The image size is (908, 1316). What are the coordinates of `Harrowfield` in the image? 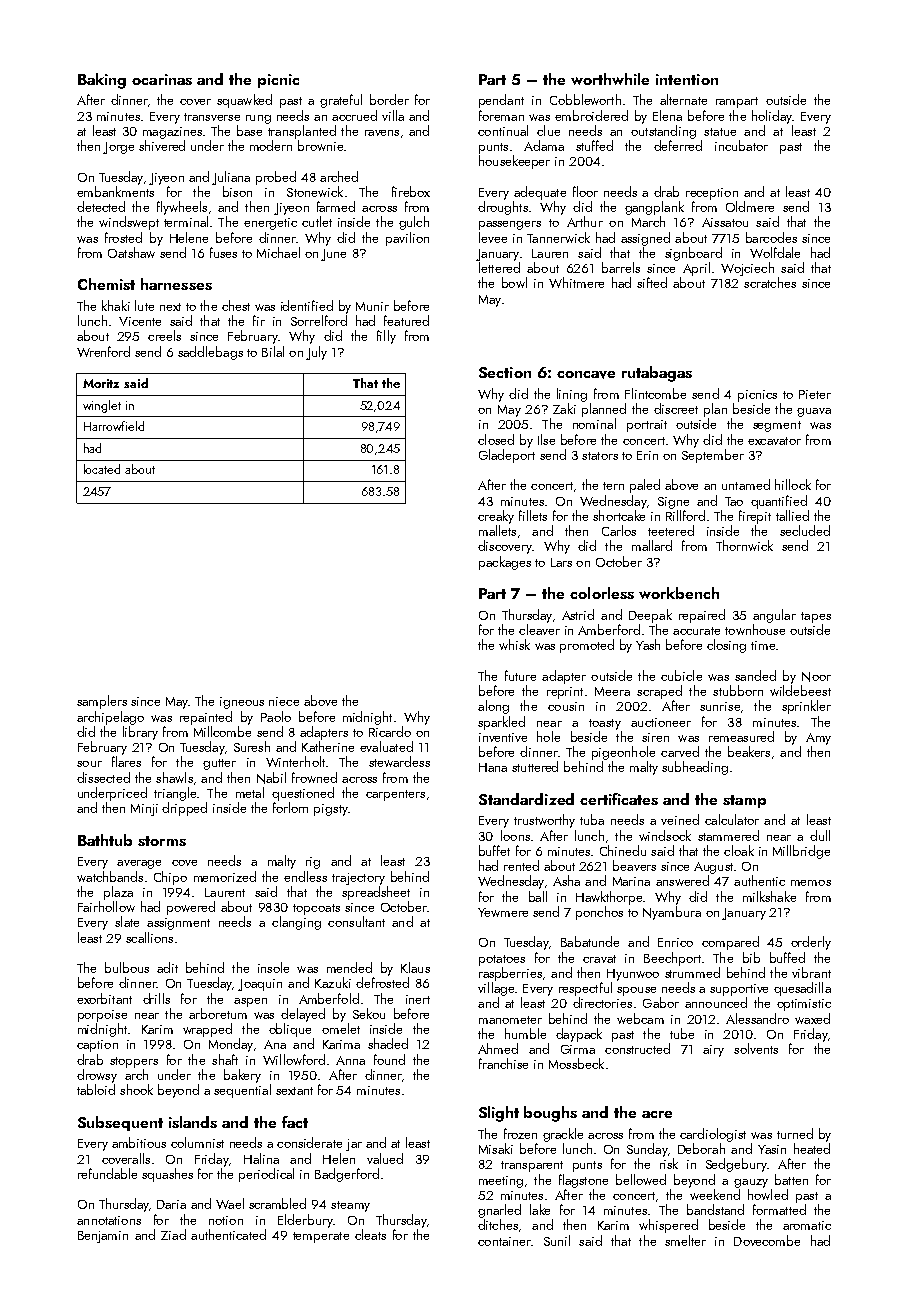 It's located at (114, 426).
